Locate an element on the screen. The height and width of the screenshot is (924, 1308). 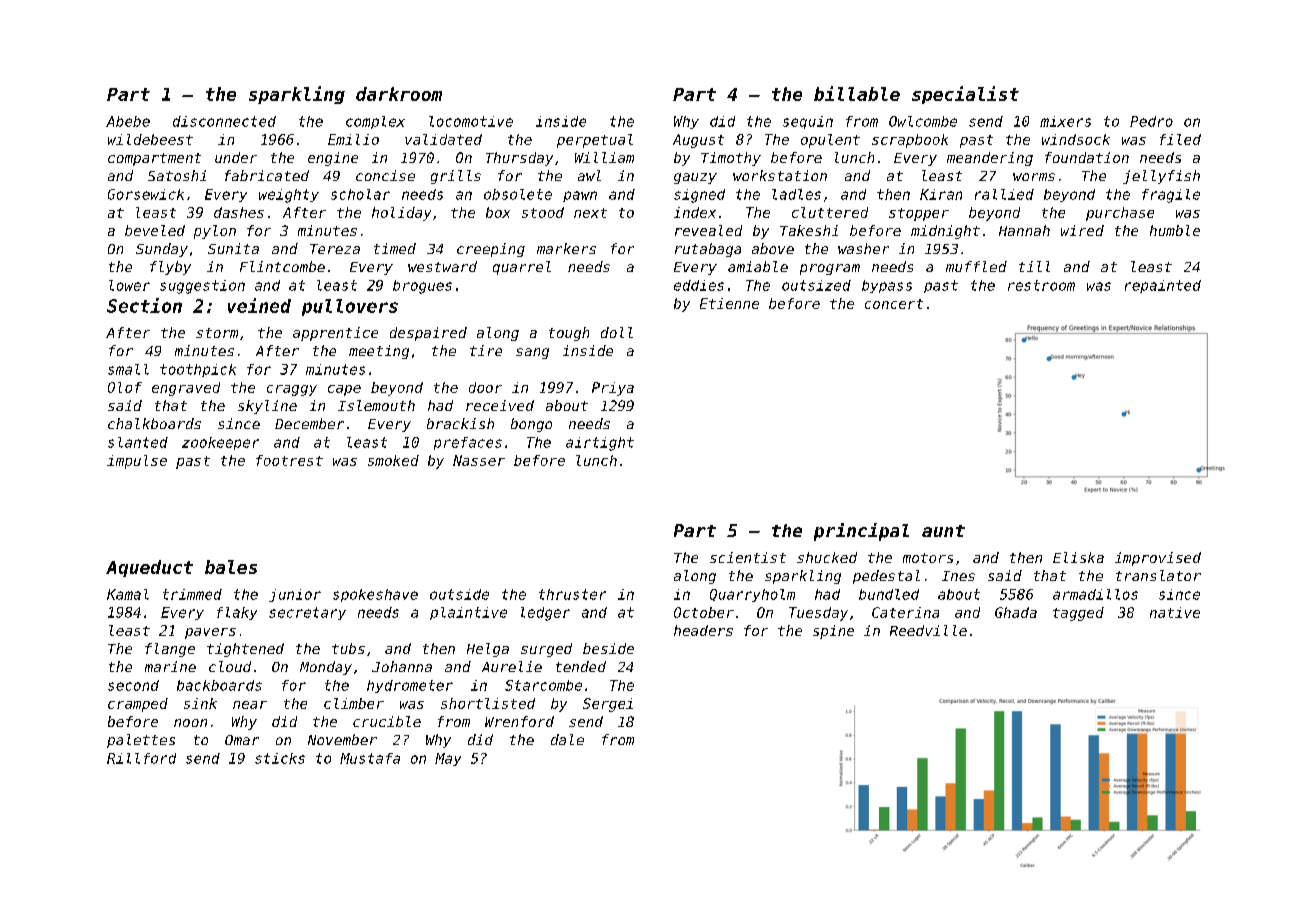
toothpick is located at coordinates (198, 370).
